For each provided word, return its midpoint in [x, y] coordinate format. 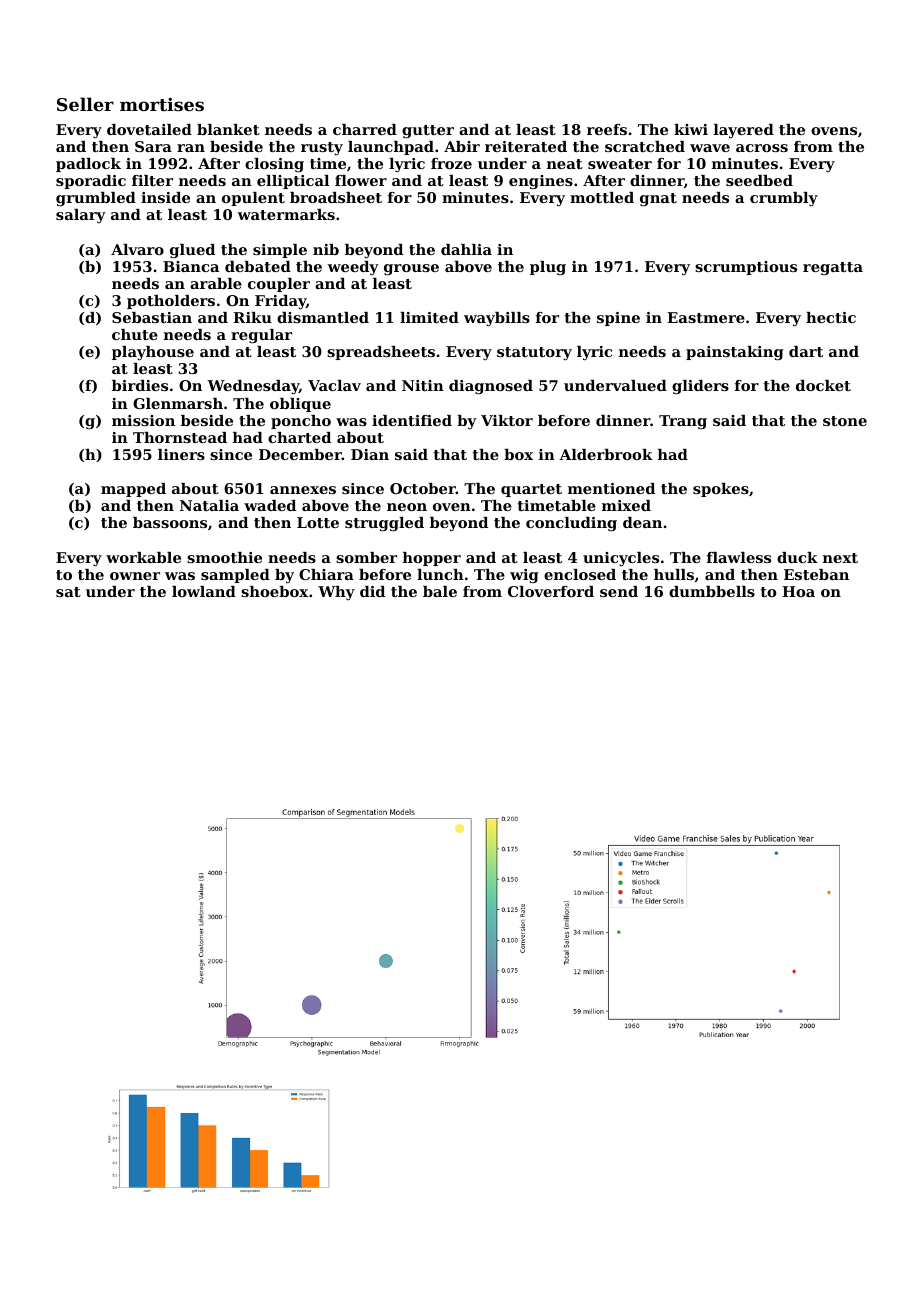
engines [541, 182]
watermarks [286, 214]
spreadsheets [381, 353]
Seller [85, 104]
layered [744, 131]
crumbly [784, 199]
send [619, 591]
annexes [303, 490]
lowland [204, 591]
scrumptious [746, 268]
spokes [721, 490]
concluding [571, 524]
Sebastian [152, 317]
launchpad [391, 148]
